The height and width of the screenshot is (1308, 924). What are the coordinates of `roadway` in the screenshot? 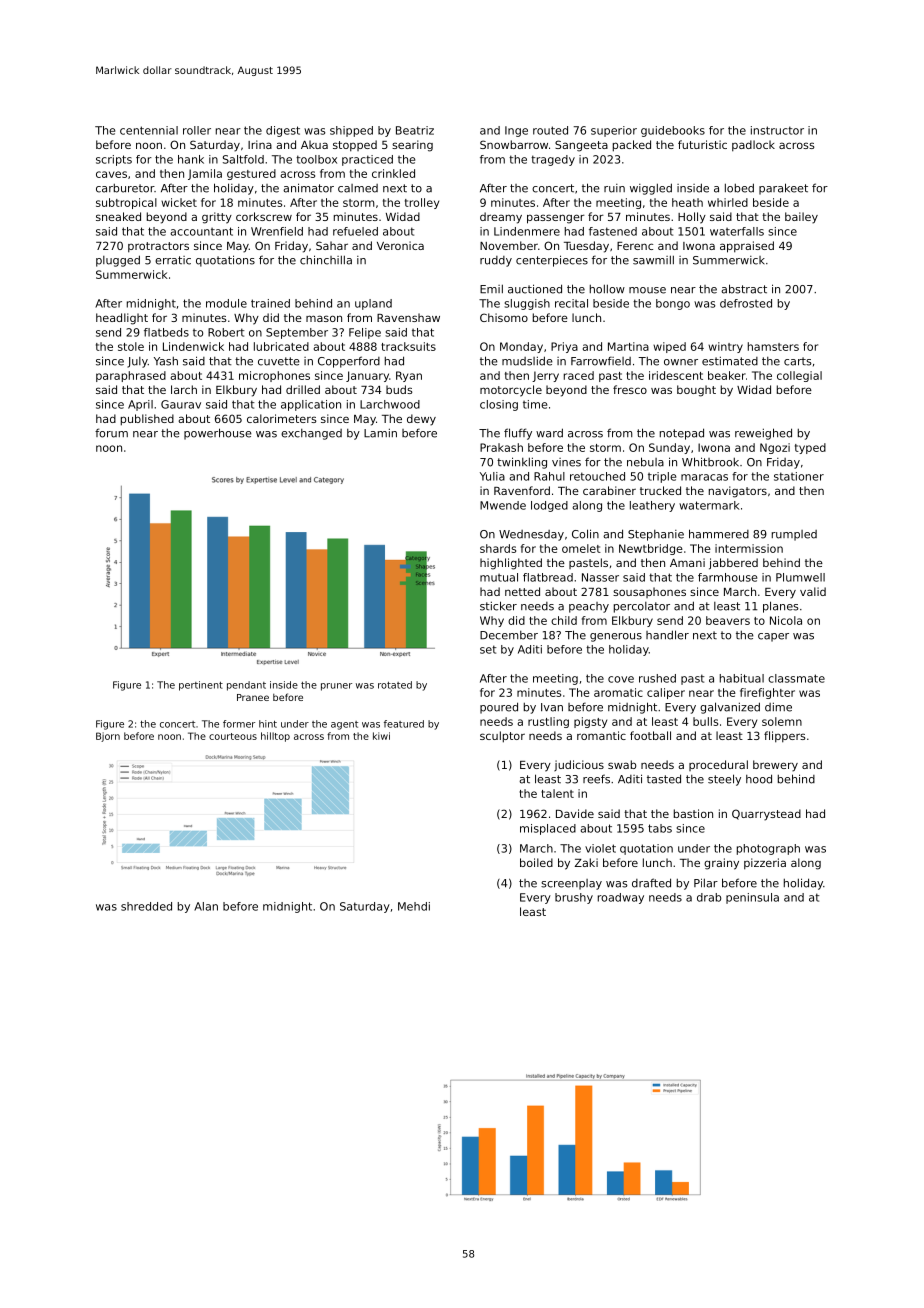 It's located at (621, 898).
